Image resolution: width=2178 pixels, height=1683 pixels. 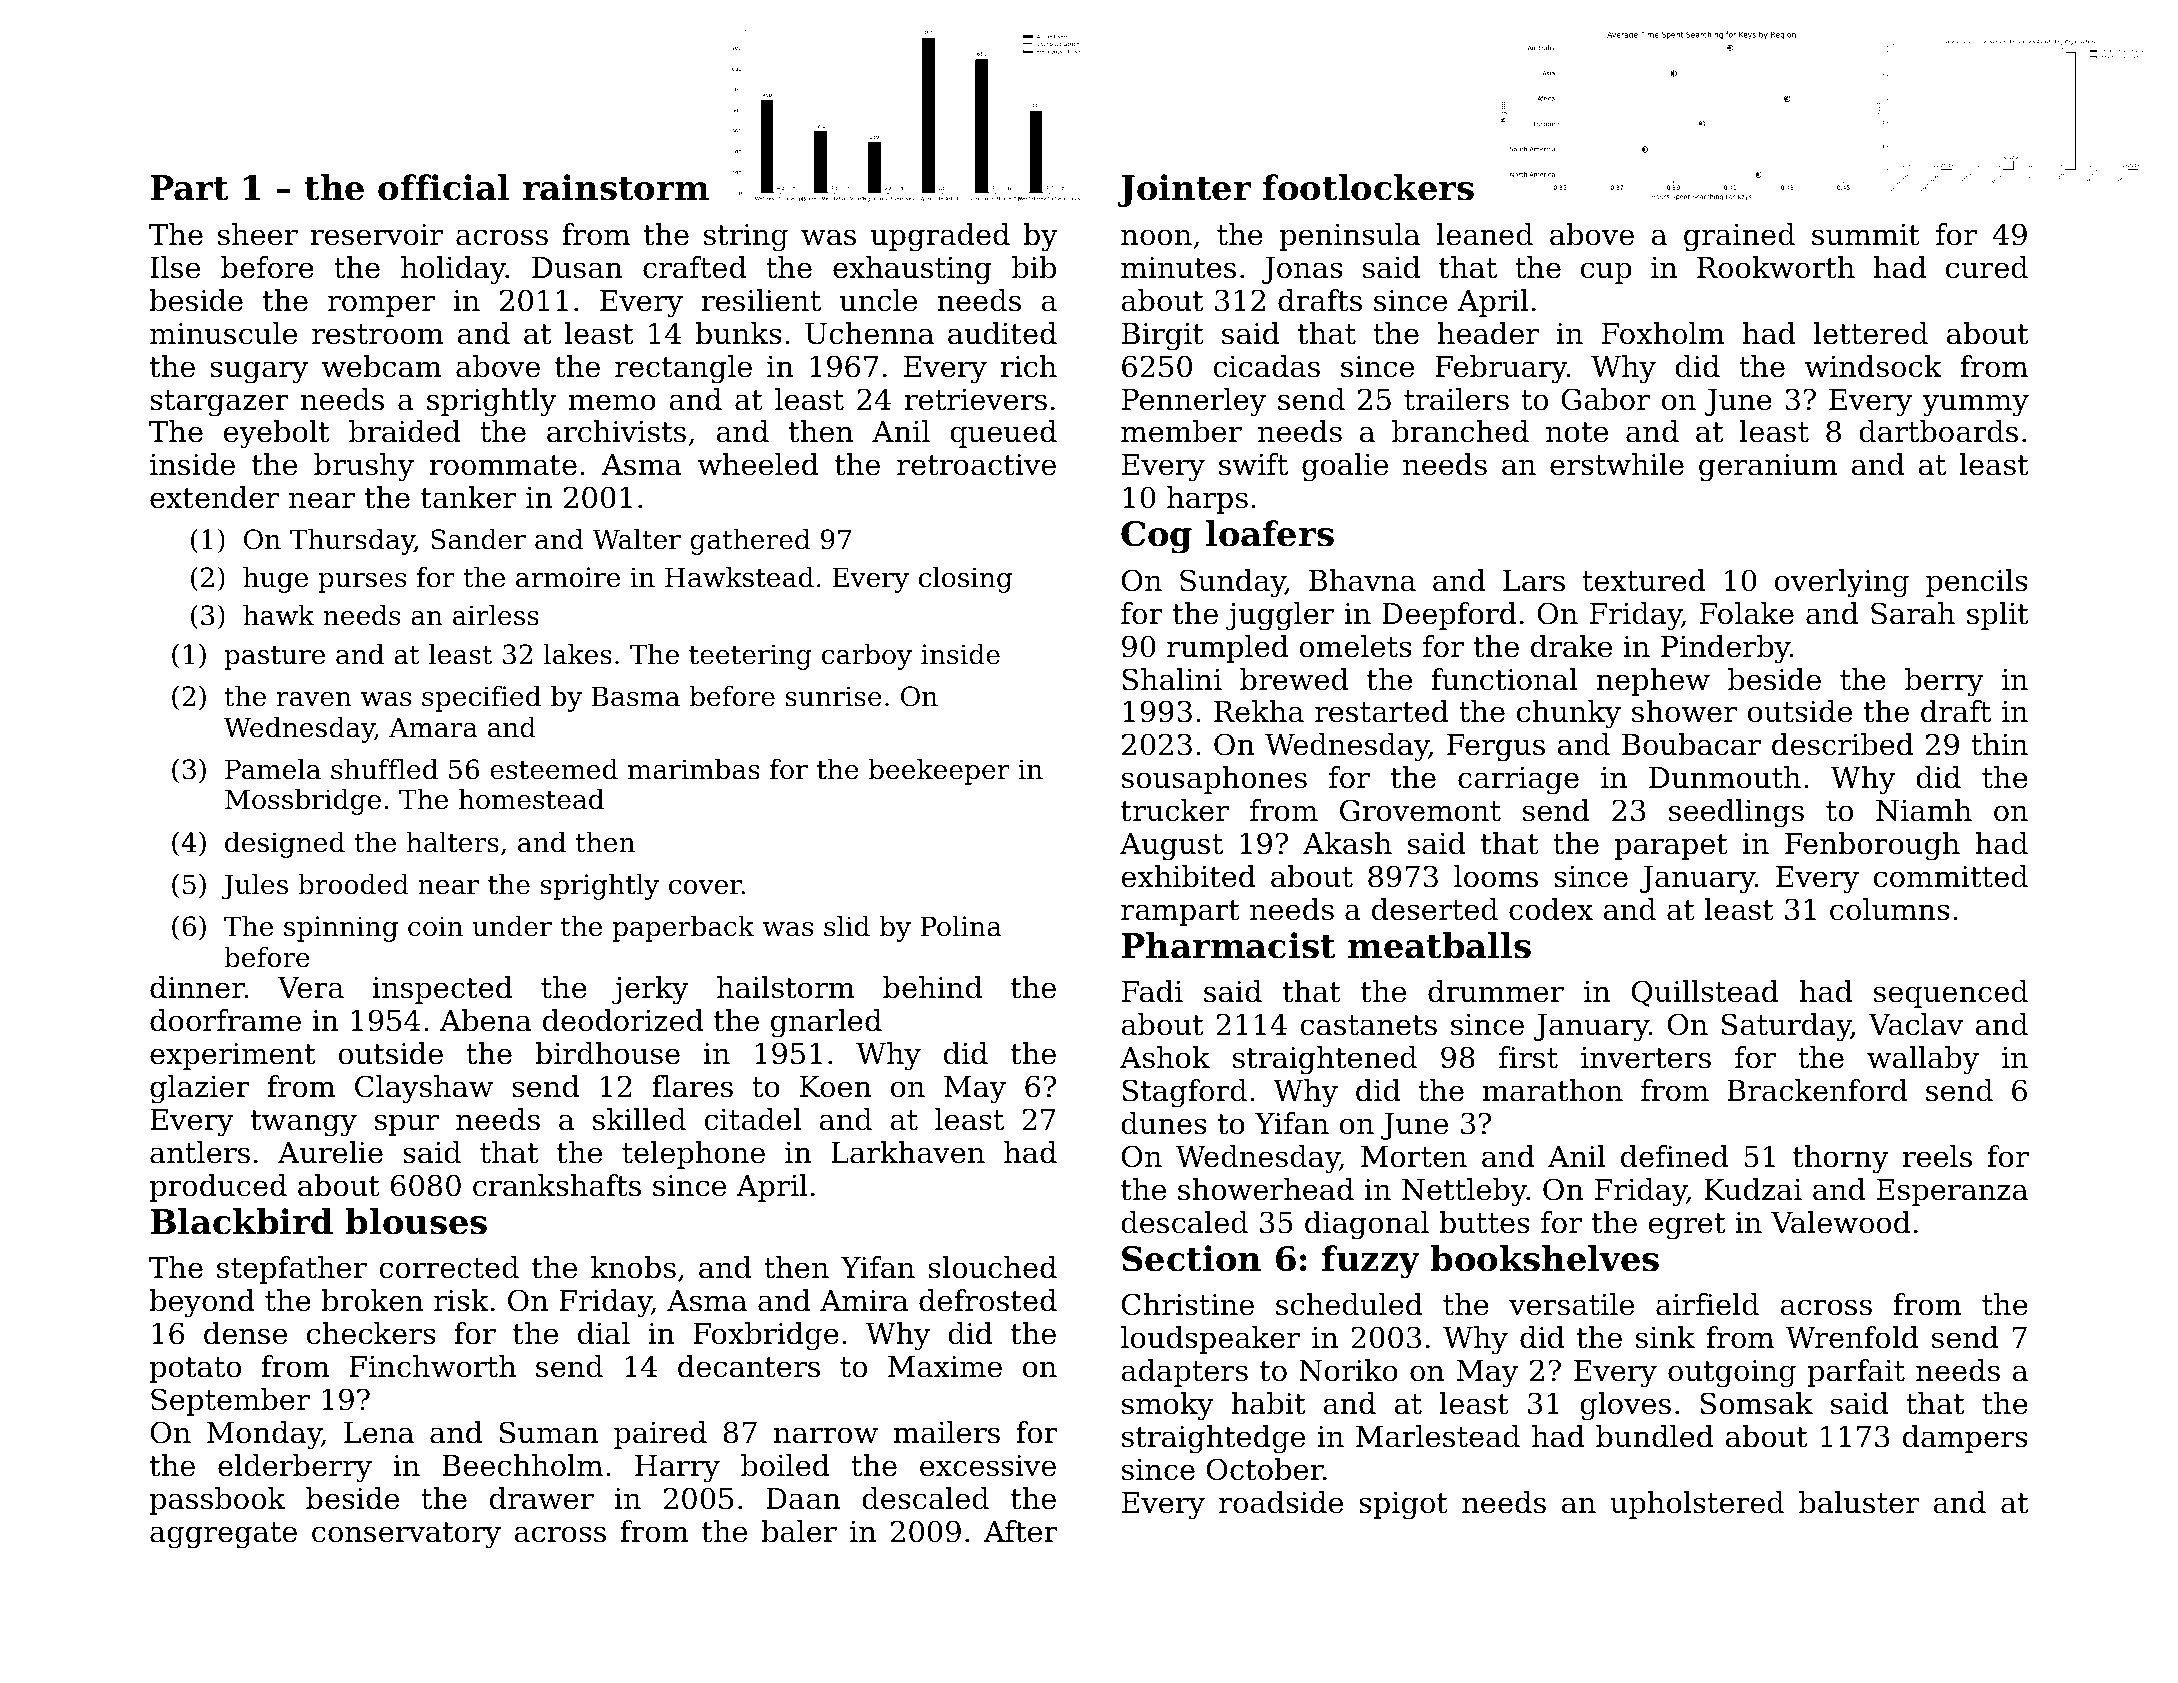 I want to click on official, so click(x=443, y=187).
